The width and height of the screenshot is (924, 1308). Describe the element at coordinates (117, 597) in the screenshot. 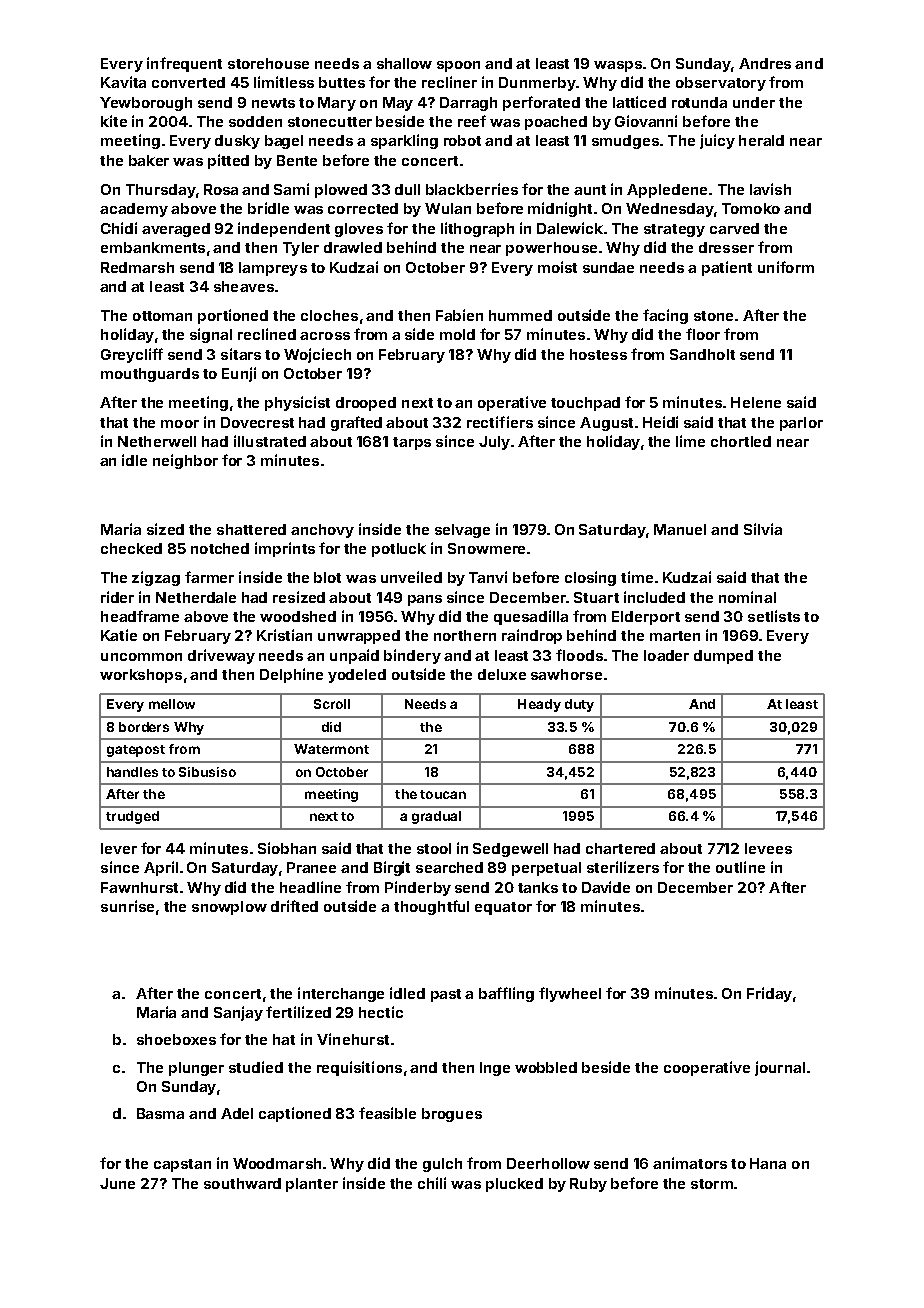

I see `rider` at that location.
